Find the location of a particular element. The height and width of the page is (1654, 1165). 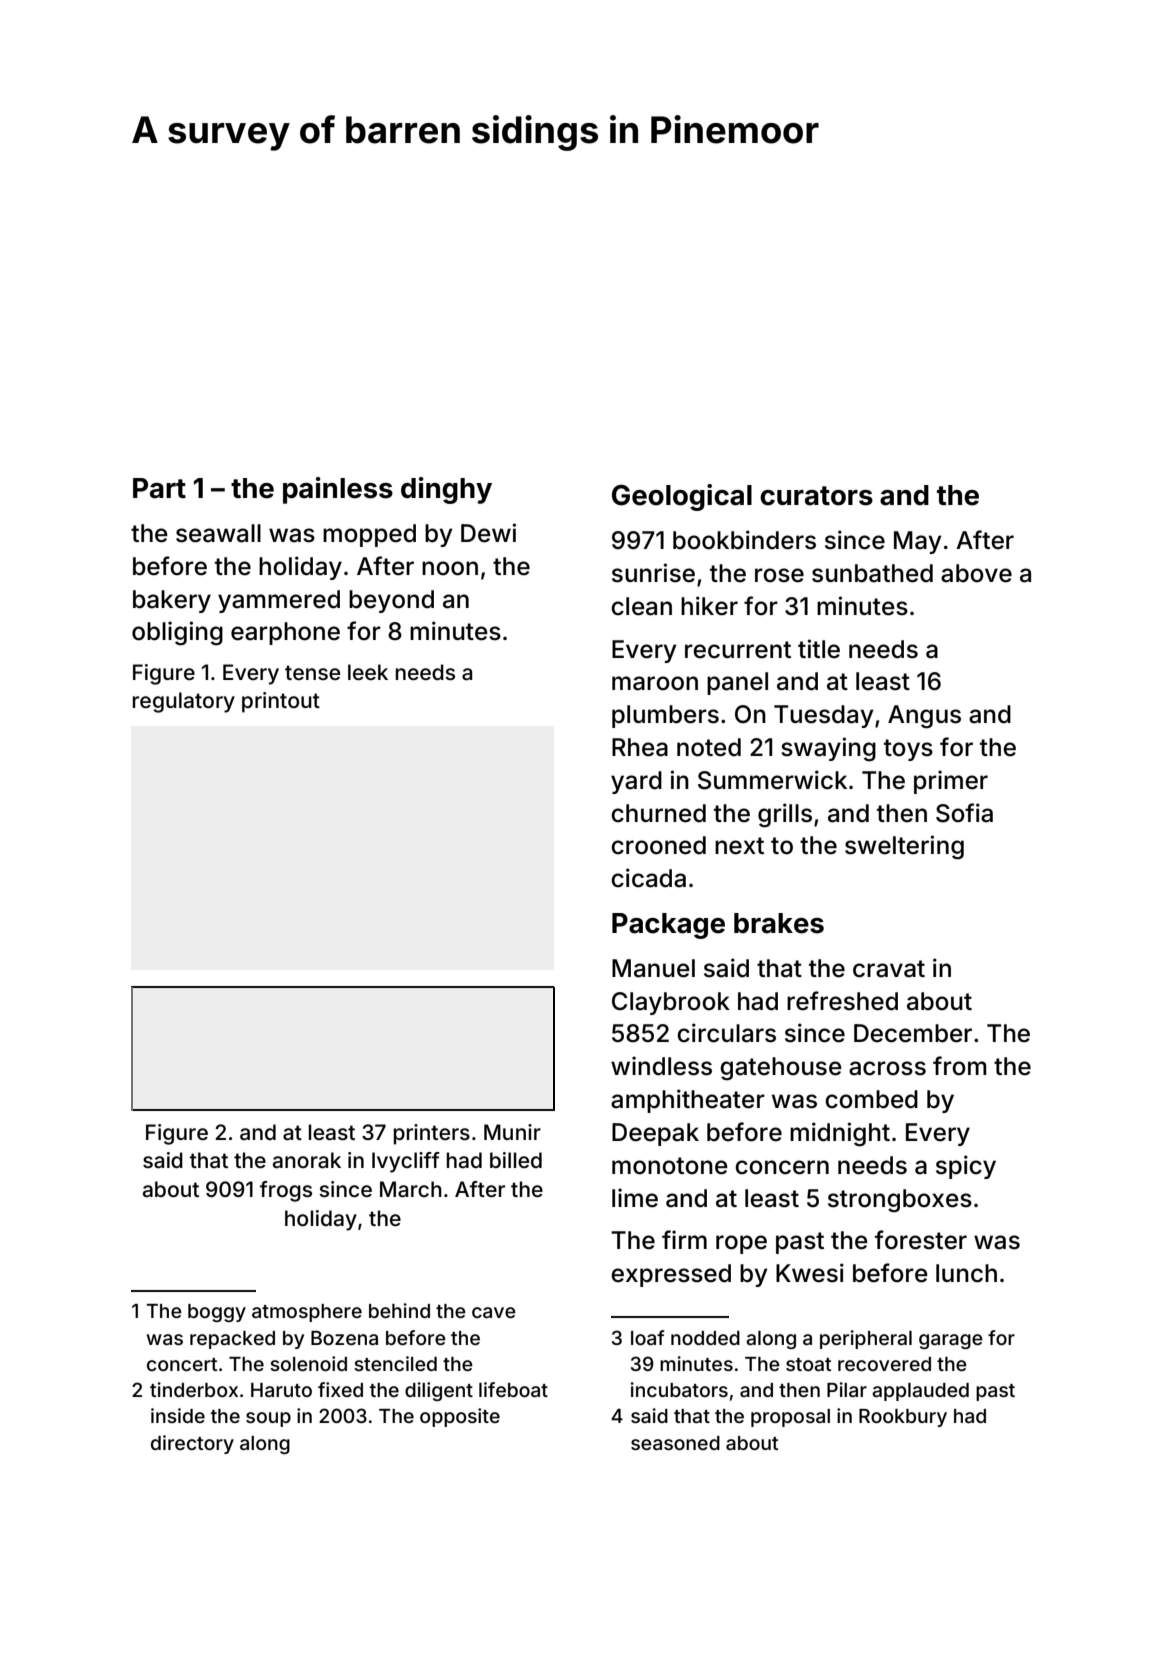

peripheral is located at coordinates (866, 1339).
